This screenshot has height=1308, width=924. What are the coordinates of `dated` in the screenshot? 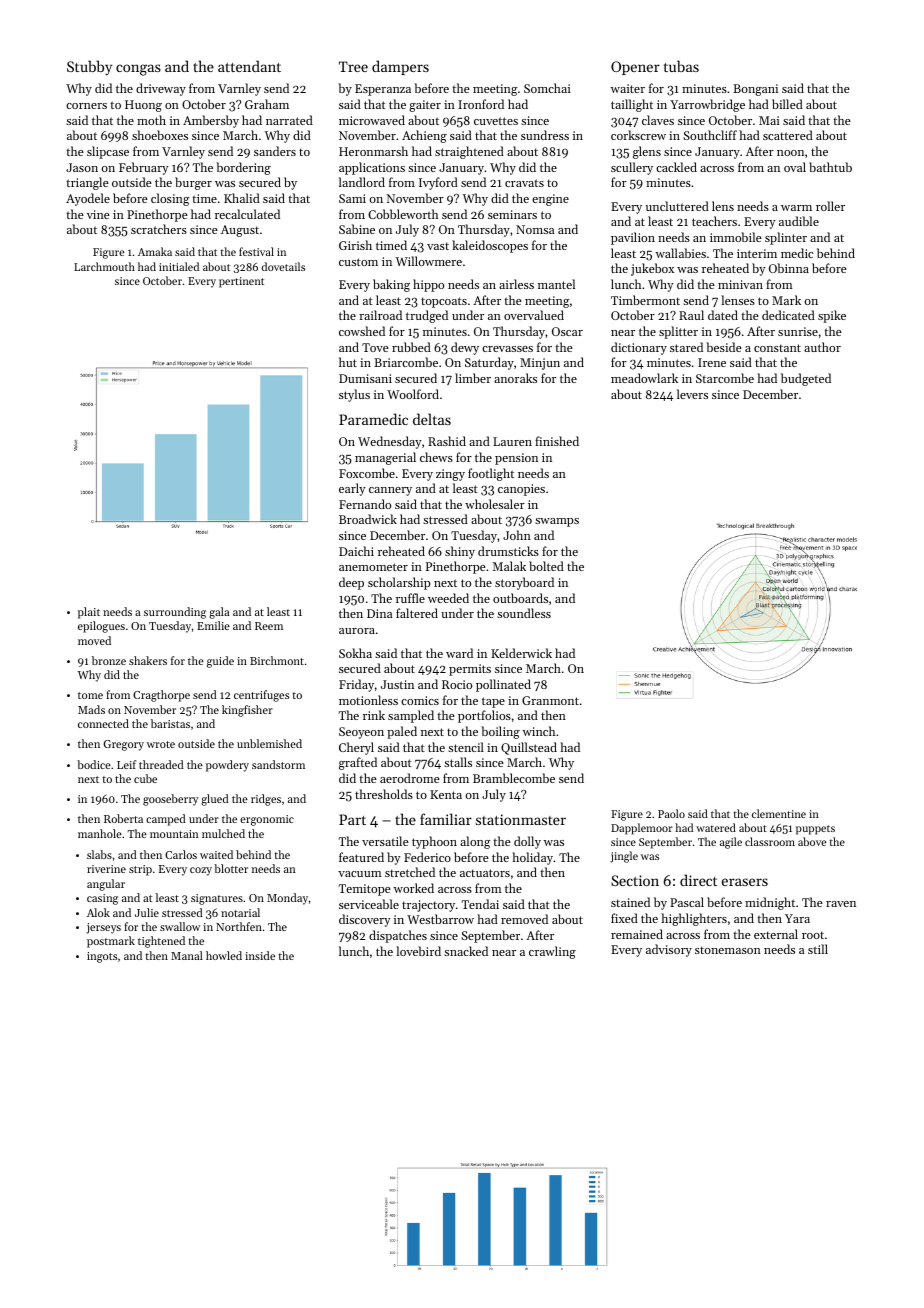 It's located at (723, 315).
